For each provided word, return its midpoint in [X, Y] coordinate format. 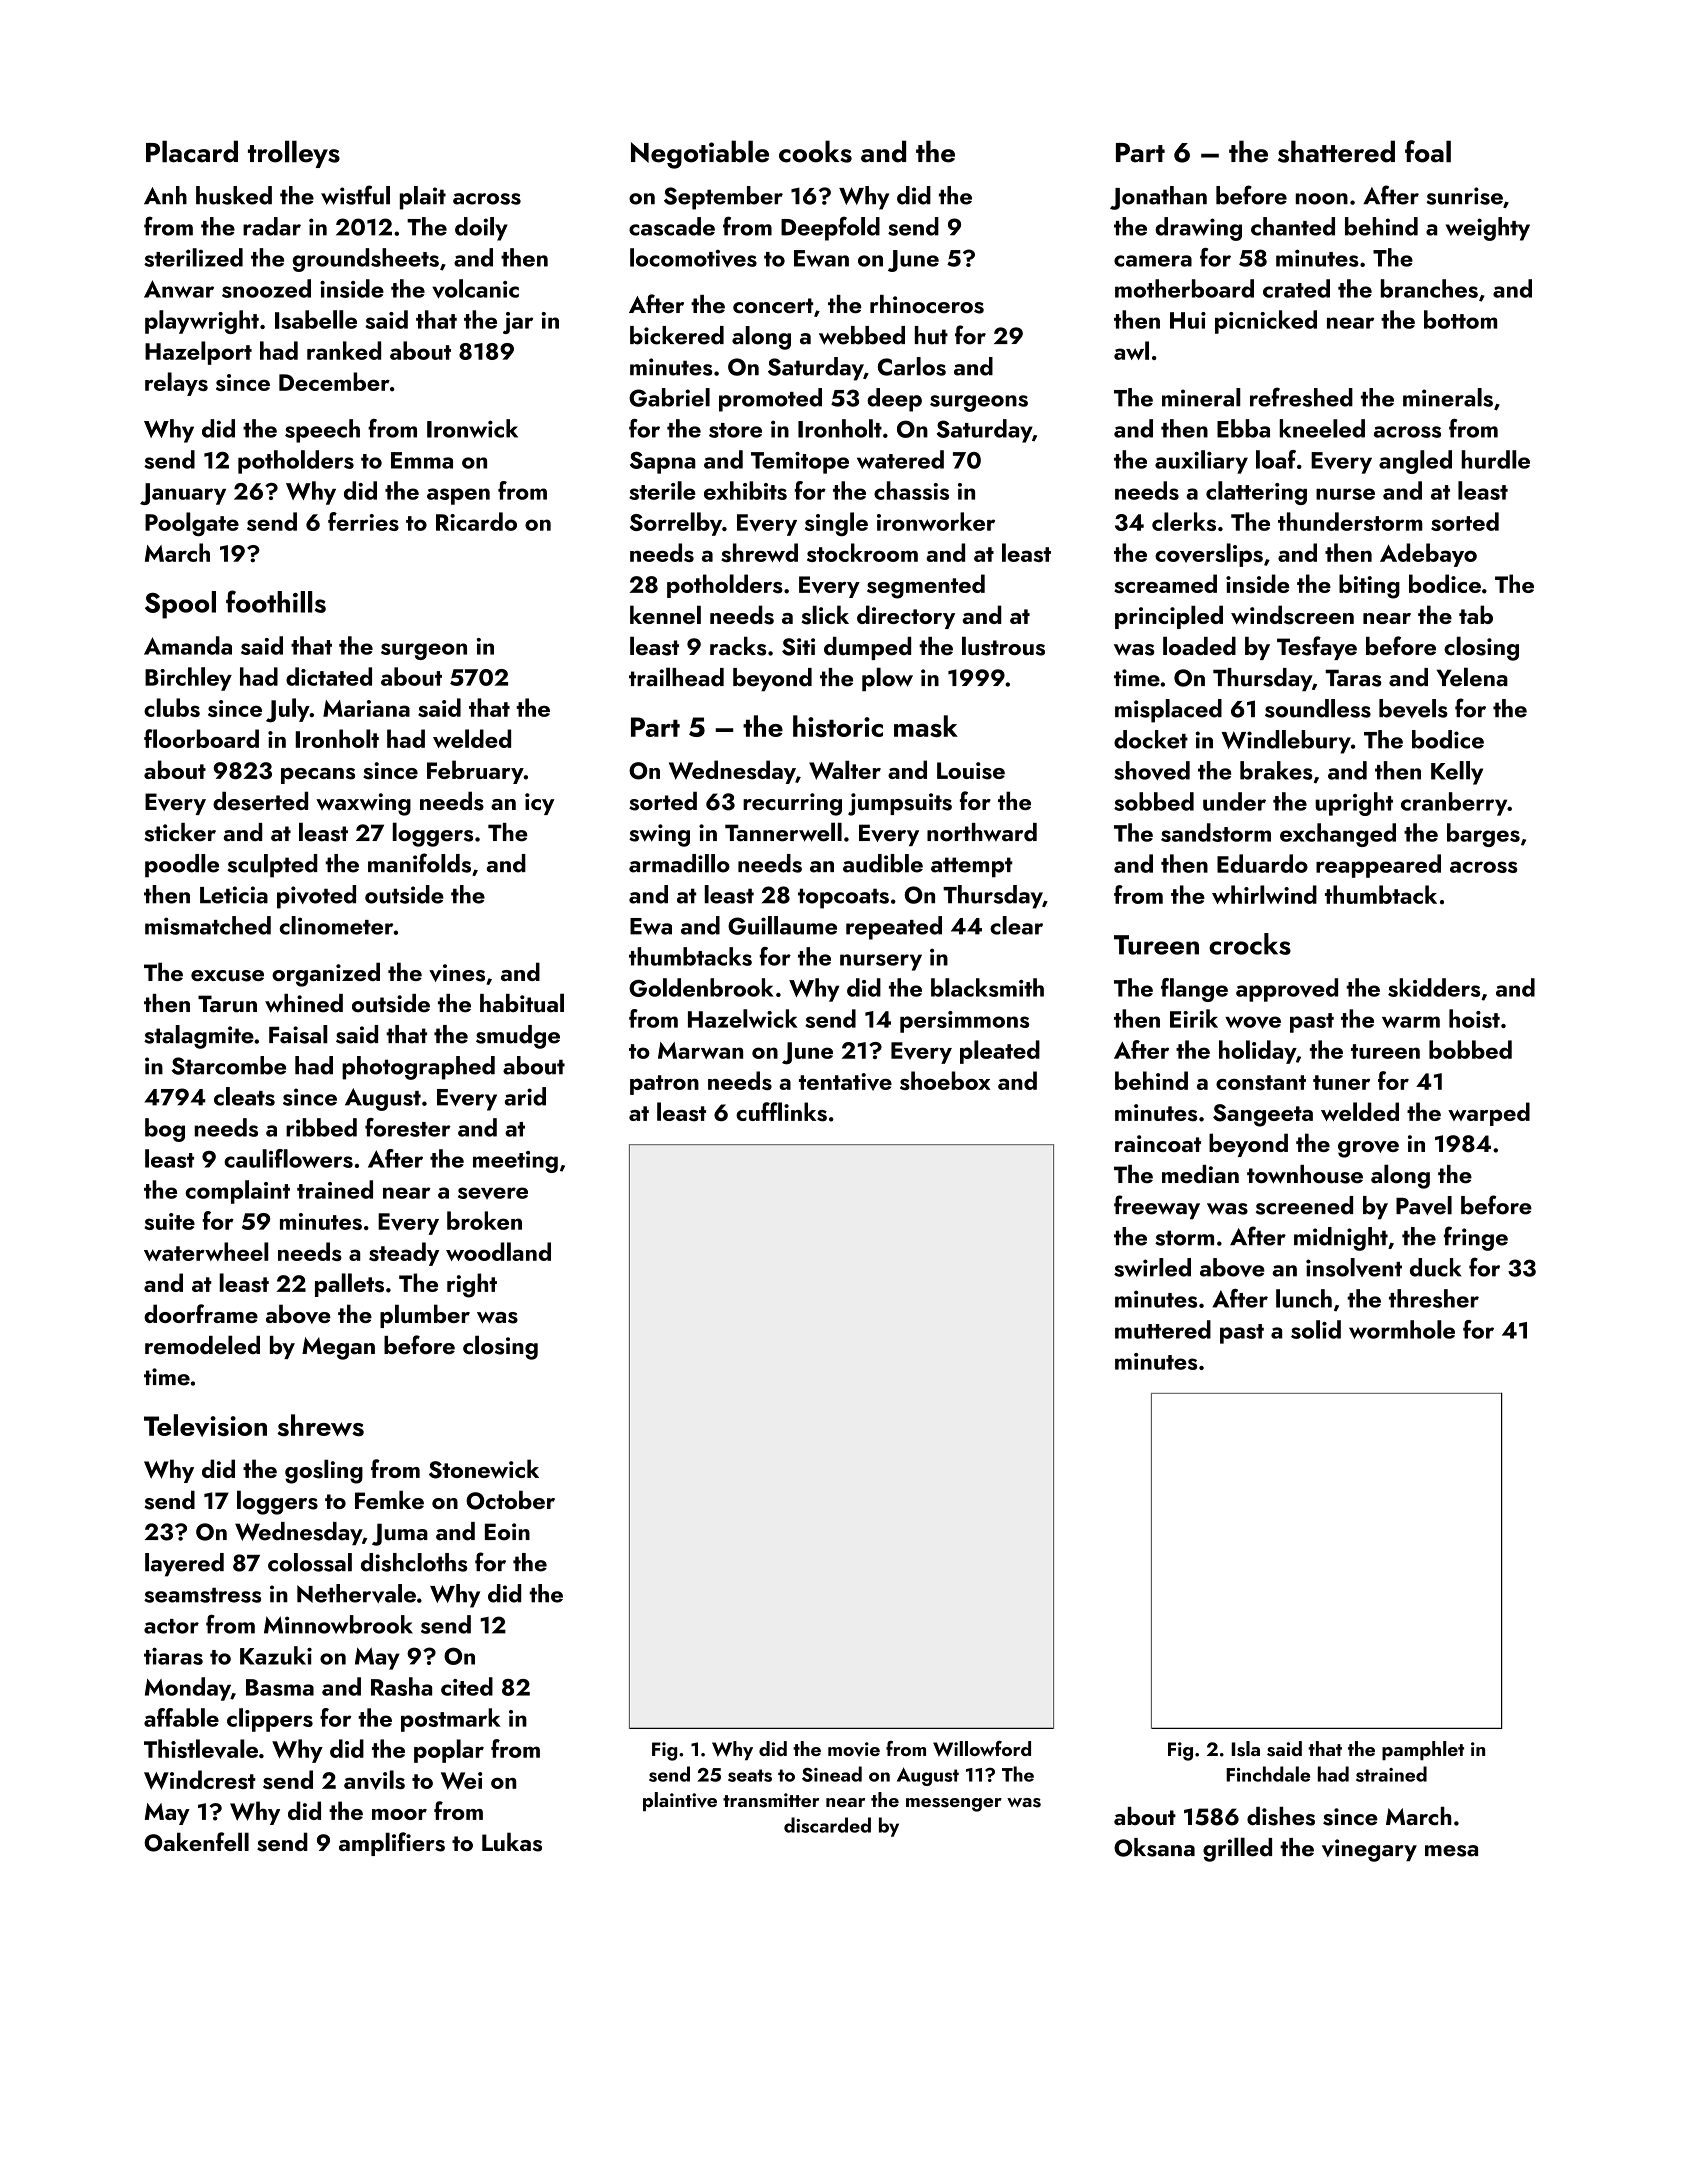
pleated [1000, 1052]
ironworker [936, 521]
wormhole [1402, 1329]
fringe [1476, 1238]
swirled [1152, 1267]
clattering [1256, 493]
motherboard [1184, 288]
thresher [1434, 1298]
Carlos [912, 366]
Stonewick [484, 1469]
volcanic [475, 289]
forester [408, 1127]
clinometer [336, 925]
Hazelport [198, 353]
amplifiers [392, 1844]
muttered [1163, 1329]
